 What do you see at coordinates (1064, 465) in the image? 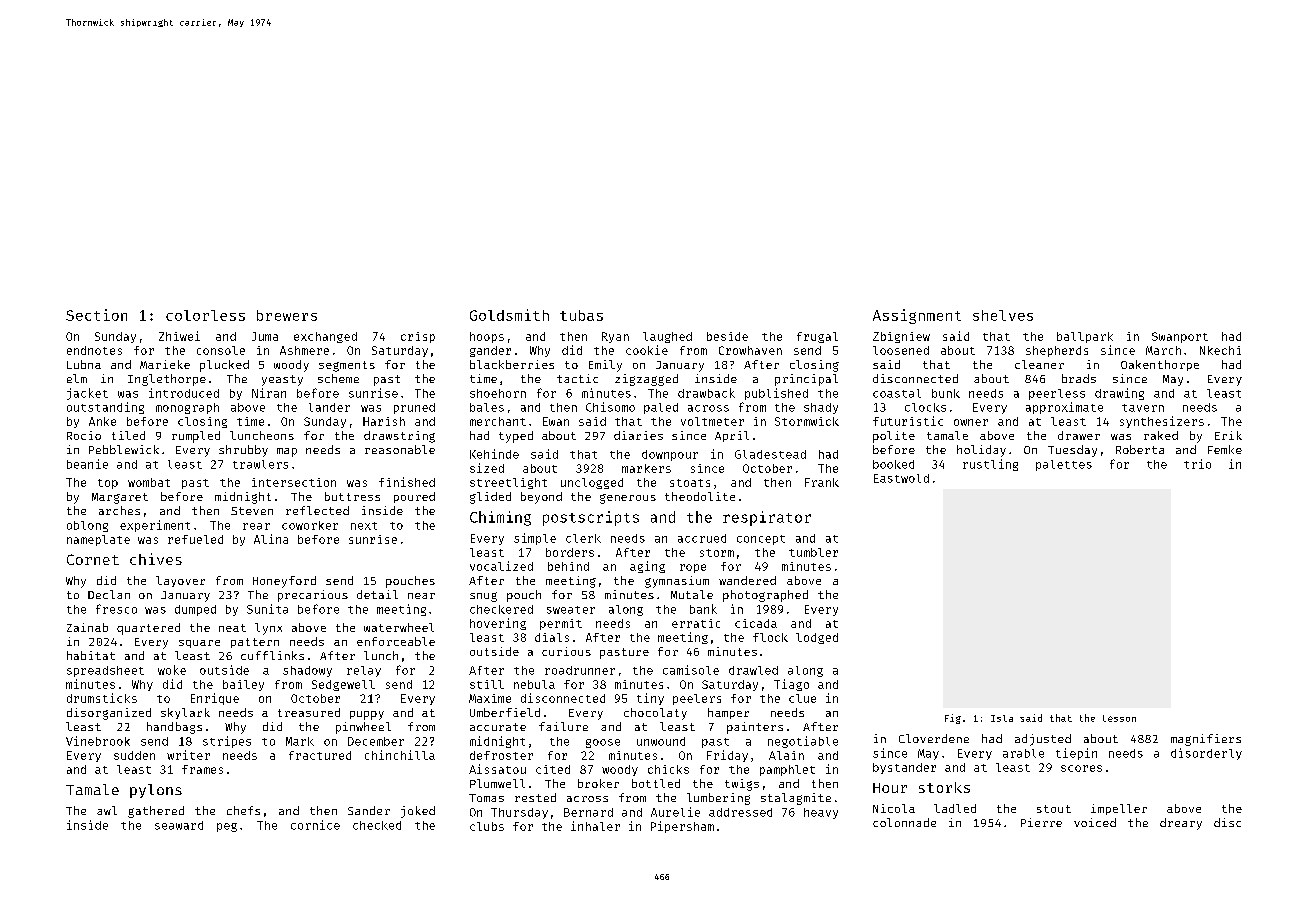
I see `palettes` at bounding box center [1064, 465].
